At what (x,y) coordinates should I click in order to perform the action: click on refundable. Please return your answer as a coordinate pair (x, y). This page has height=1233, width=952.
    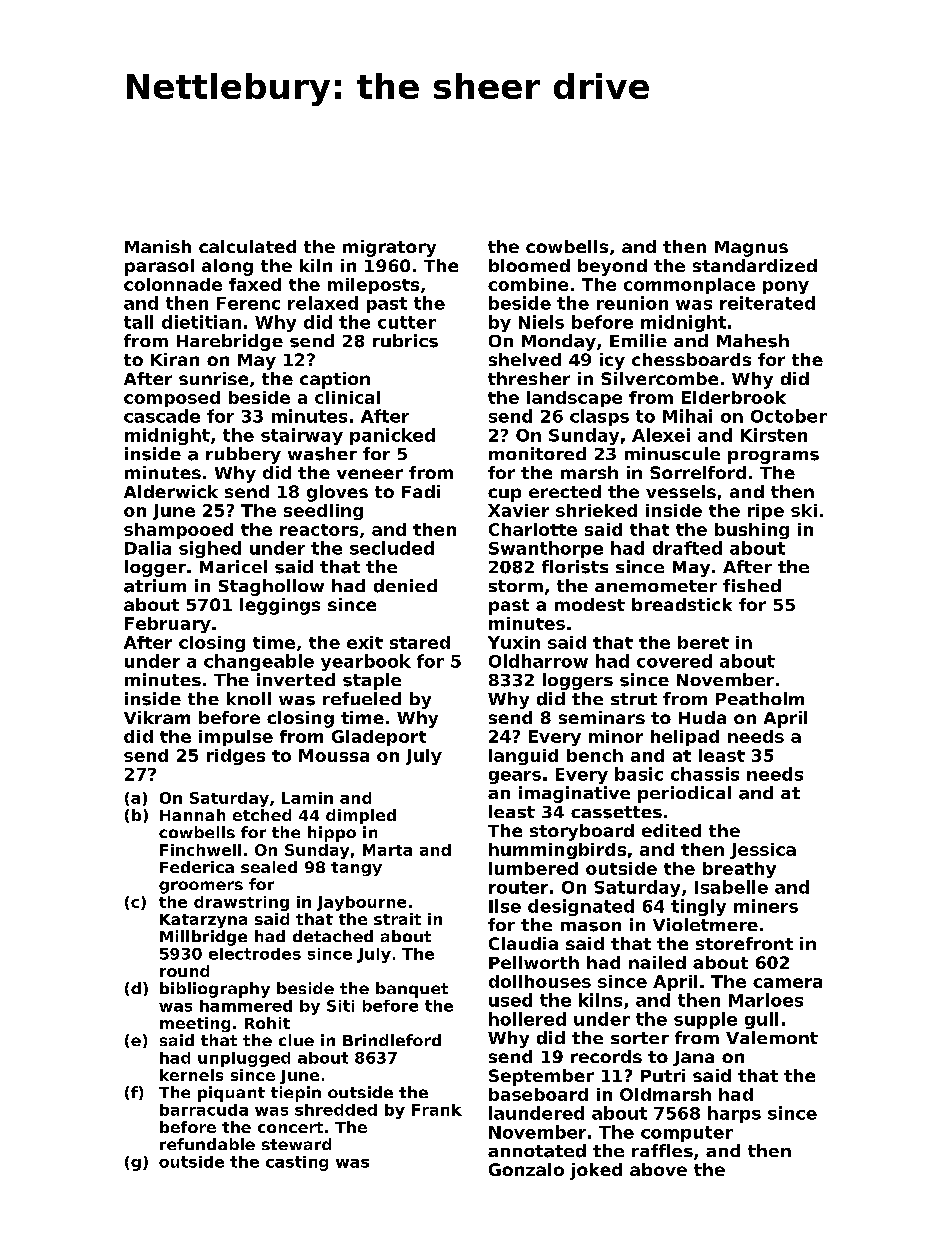
    Looking at the image, I should click on (207, 1144).
